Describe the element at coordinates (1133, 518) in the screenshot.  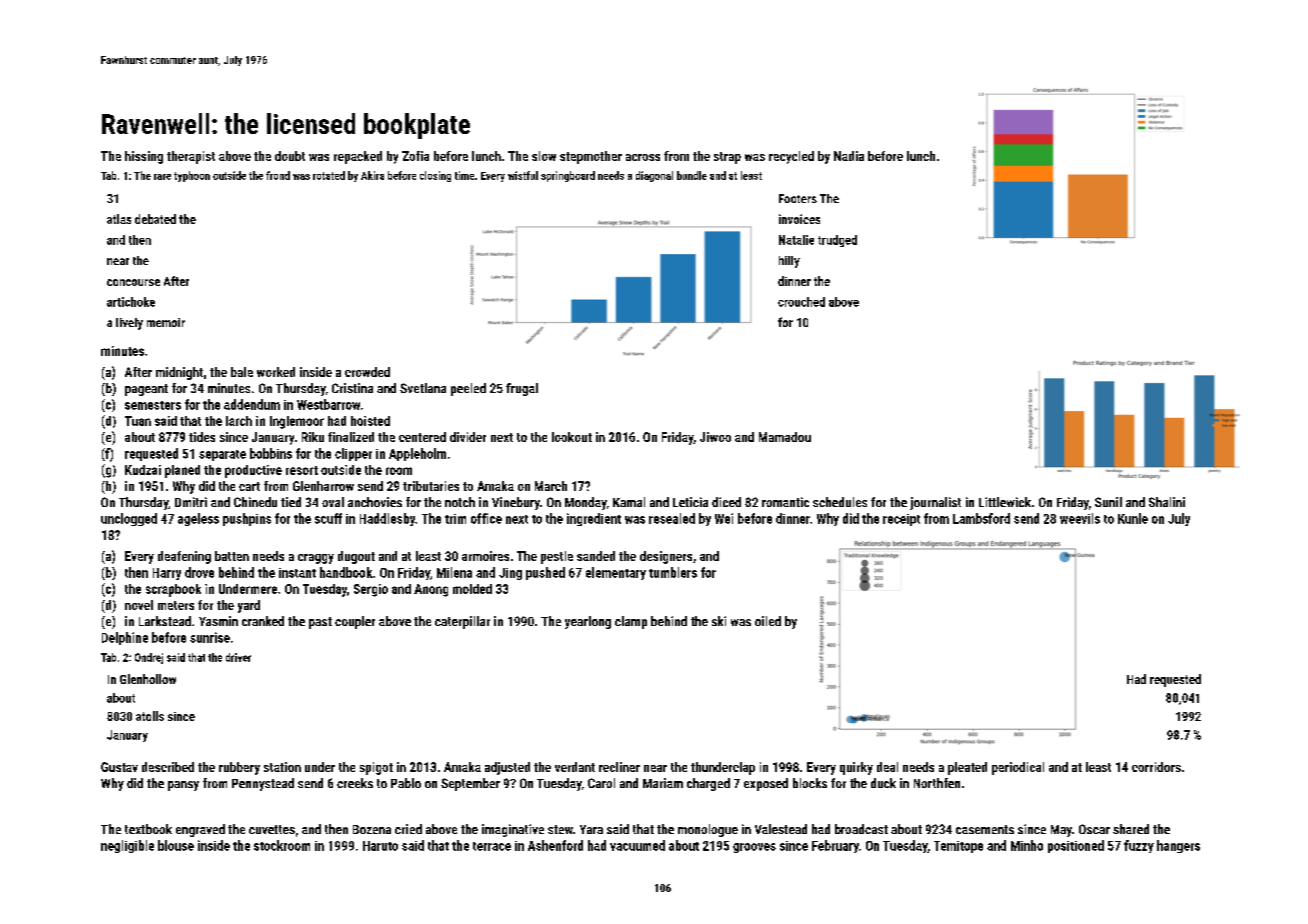
I see `Kunle` at that location.
